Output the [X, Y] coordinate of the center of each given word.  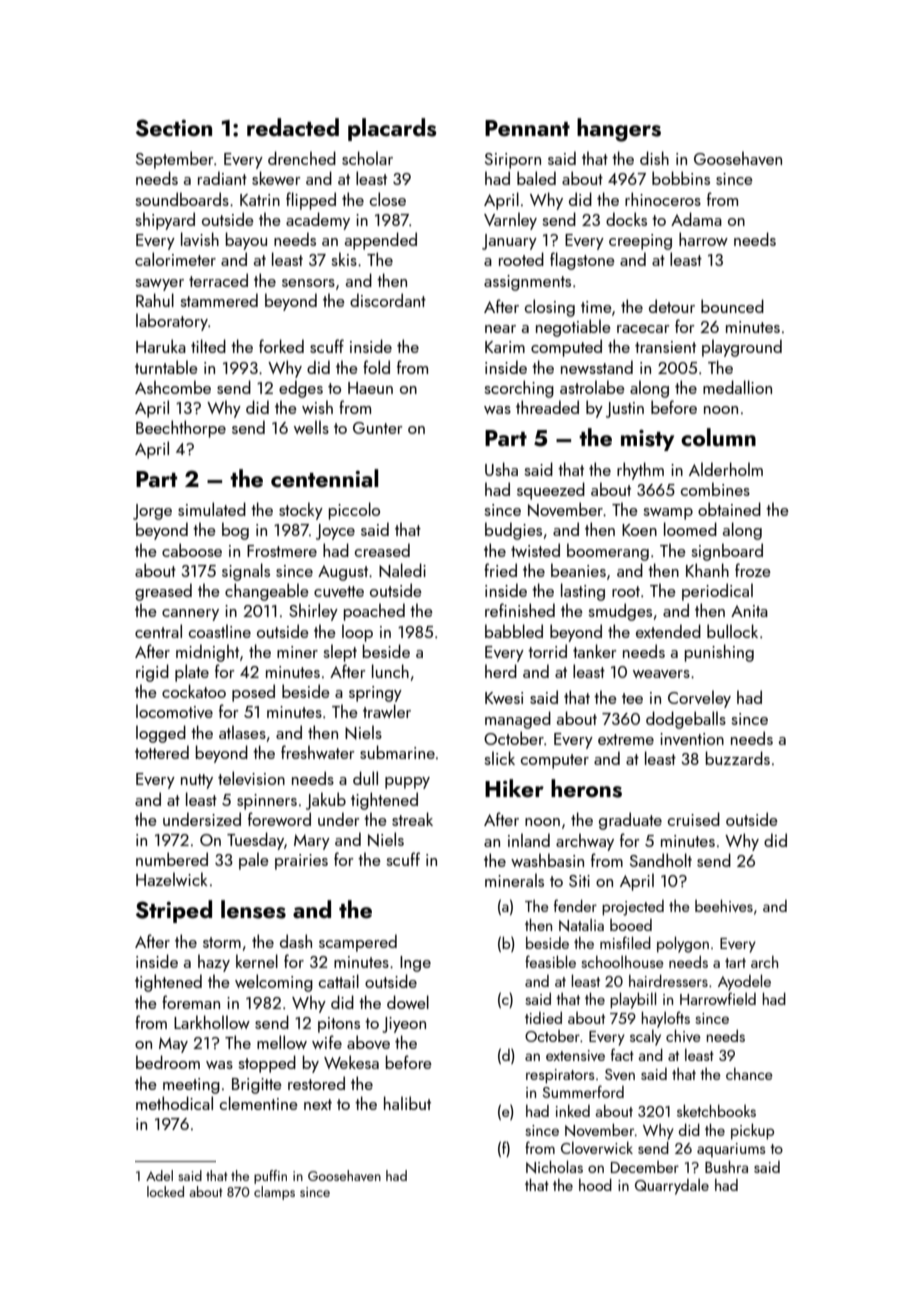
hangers [619, 130]
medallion [737, 387]
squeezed [551, 491]
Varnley [510, 221]
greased [163, 592]
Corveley [699, 699]
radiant [222, 178]
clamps [274, 1193]
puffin [270, 1177]
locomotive [174, 711]
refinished [520, 610]
